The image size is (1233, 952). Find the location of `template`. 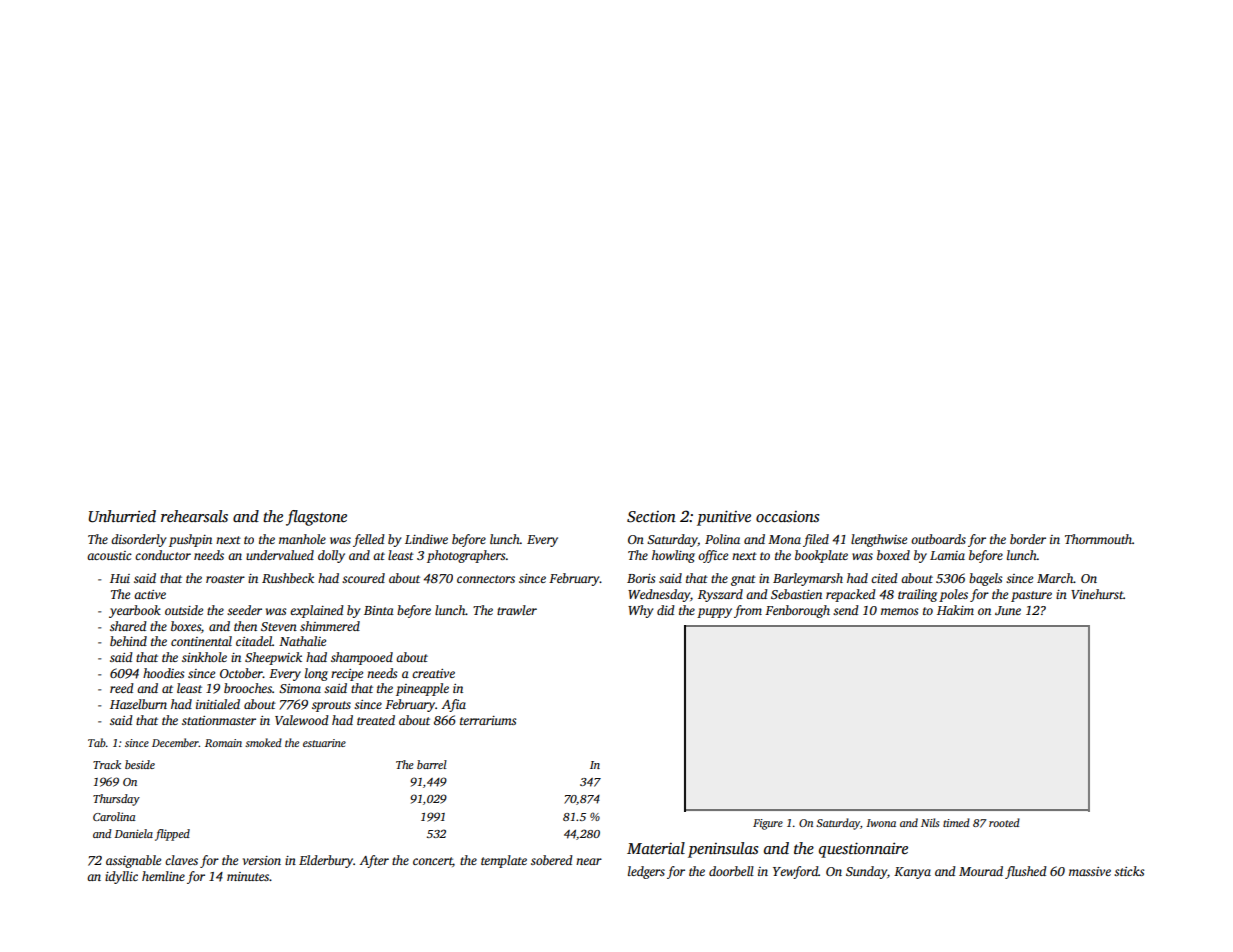

template is located at coordinates (504, 861).
